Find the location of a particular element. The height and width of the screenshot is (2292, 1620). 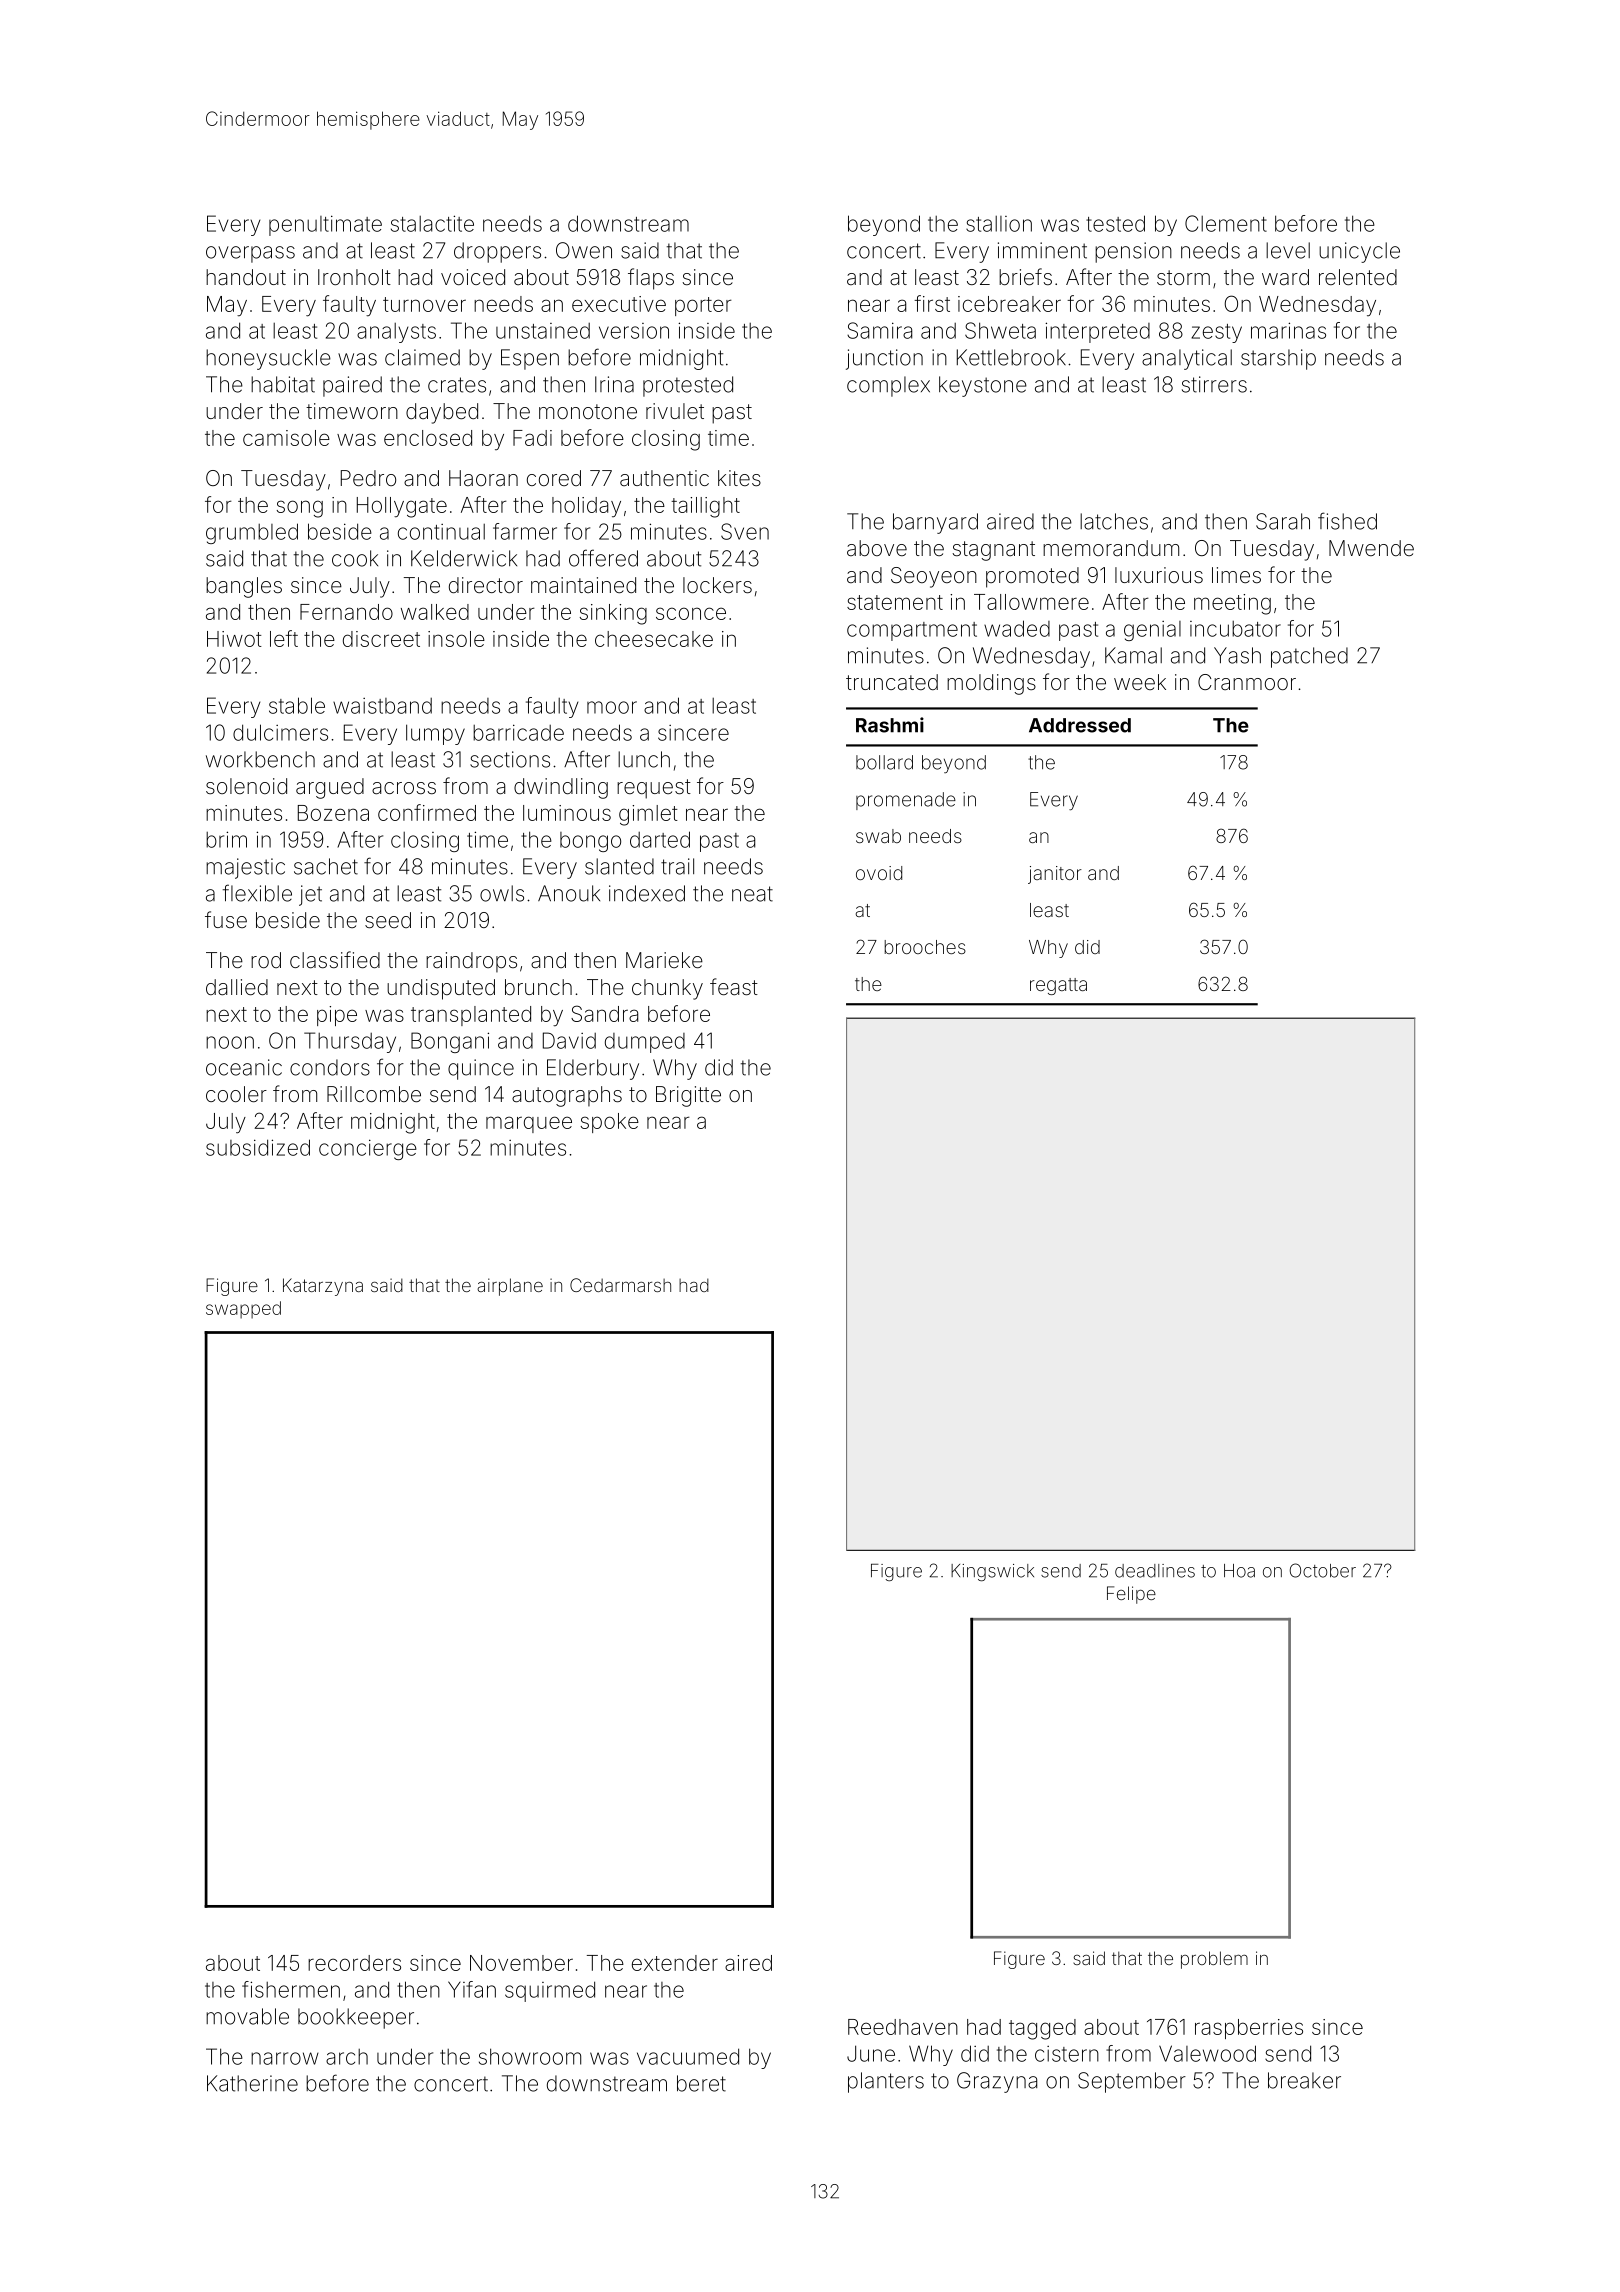

Cedarmarsh is located at coordinates (620, 1285).
